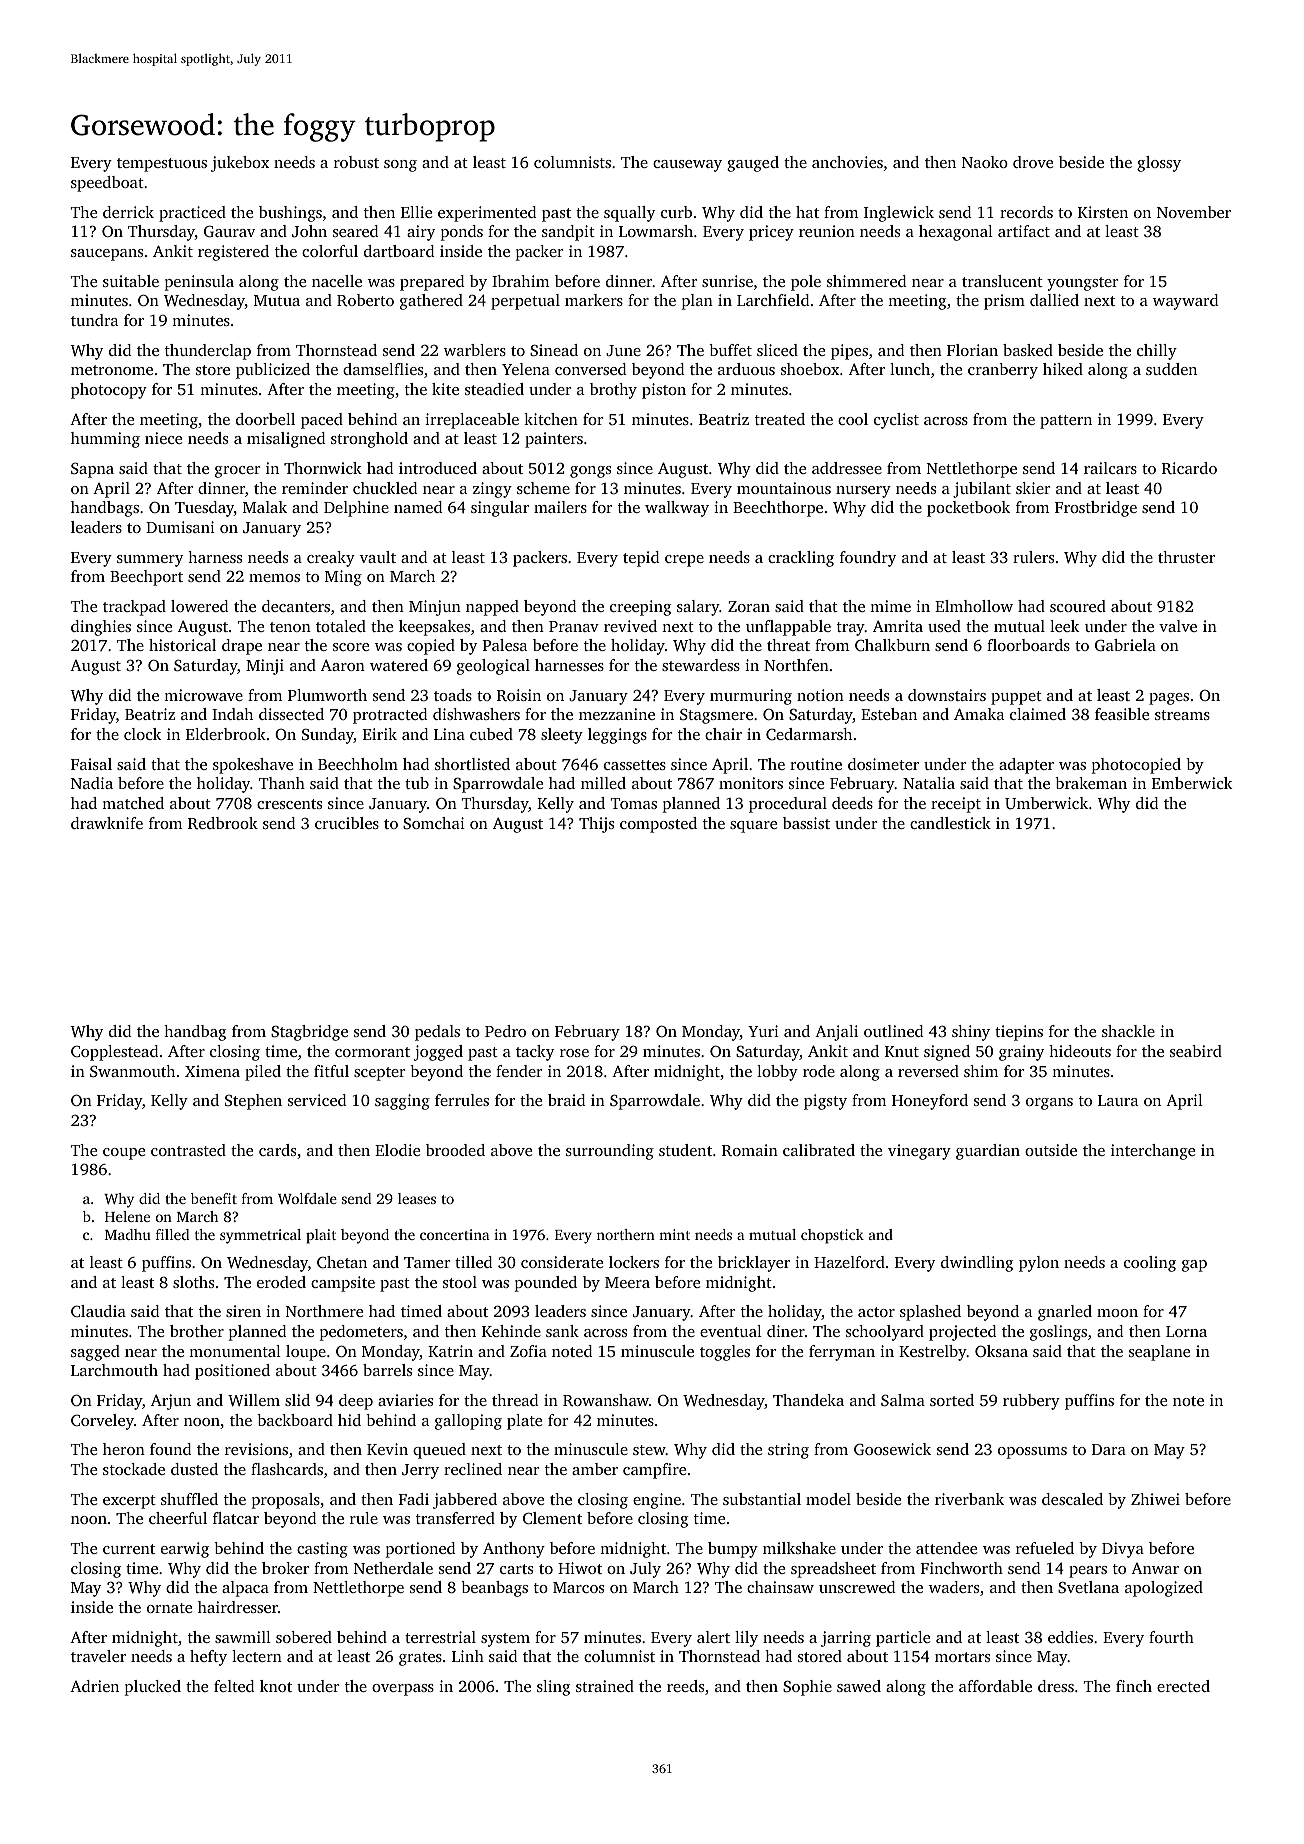 The width and height of the document is (1304, 1844). Describe the element at coordinates (749, 606) in the document. I see `Zoran` at that location.
